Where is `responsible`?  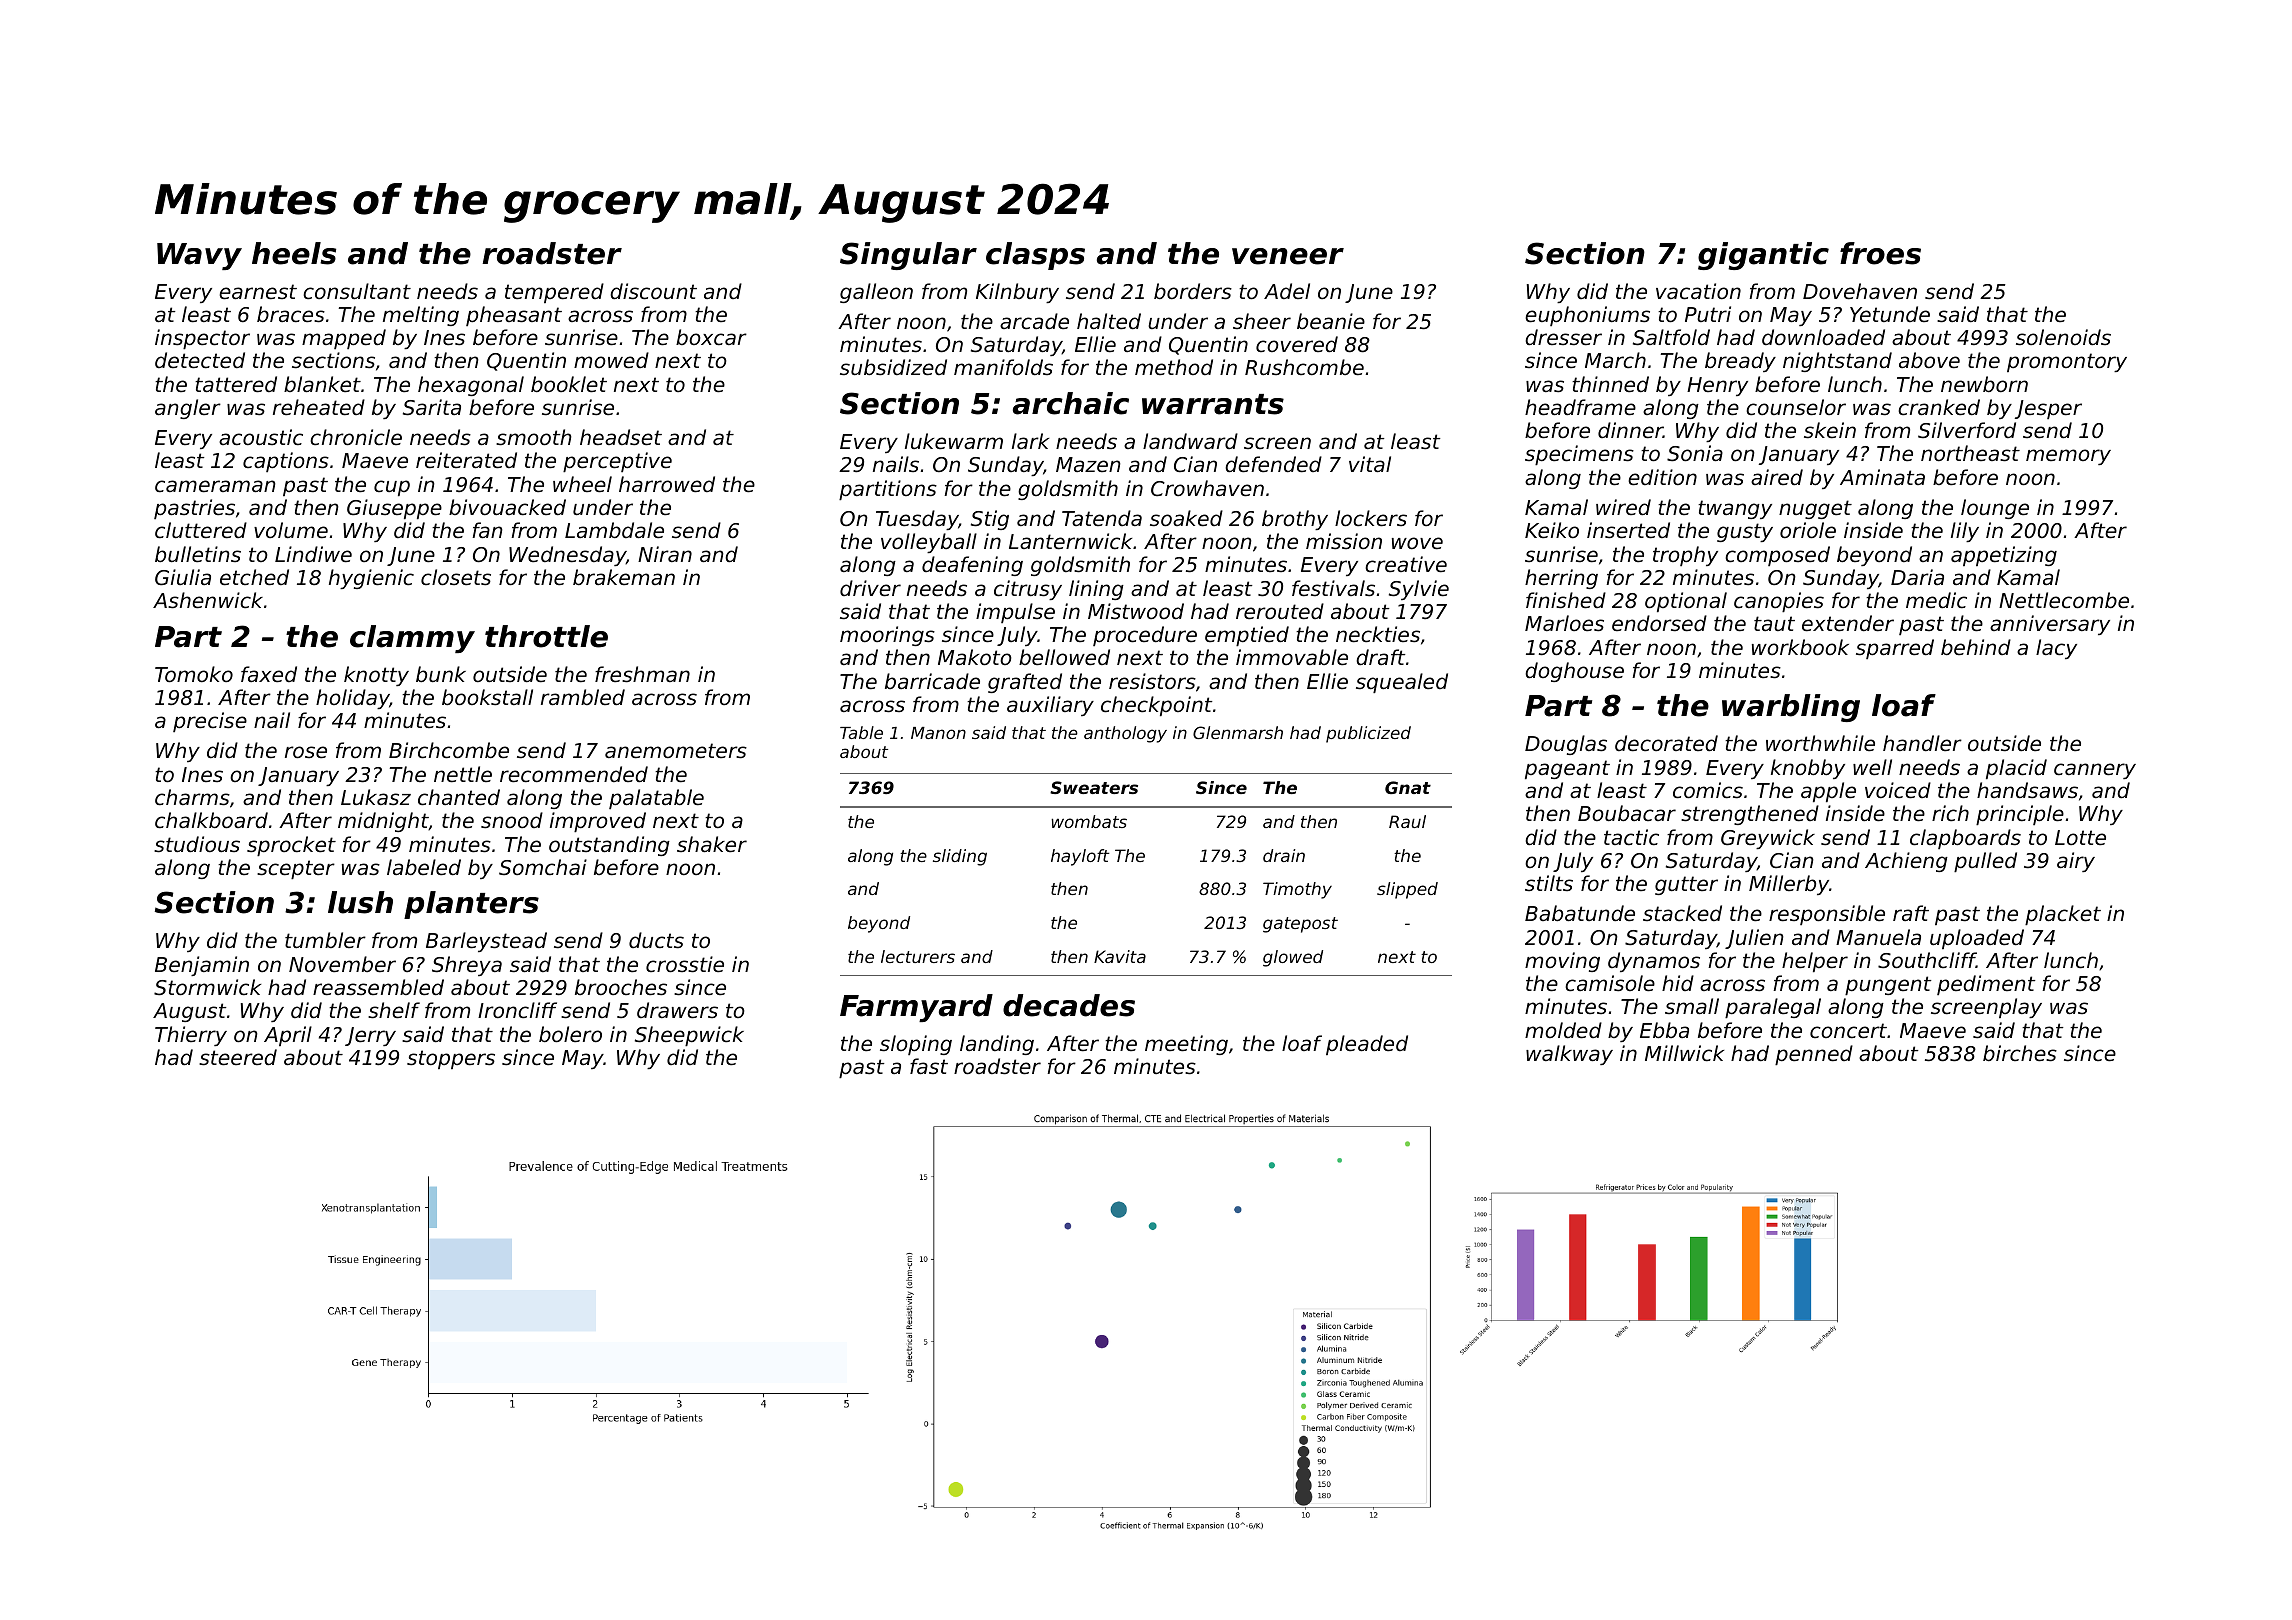 responsible is located at coordinates (1827, 915).
